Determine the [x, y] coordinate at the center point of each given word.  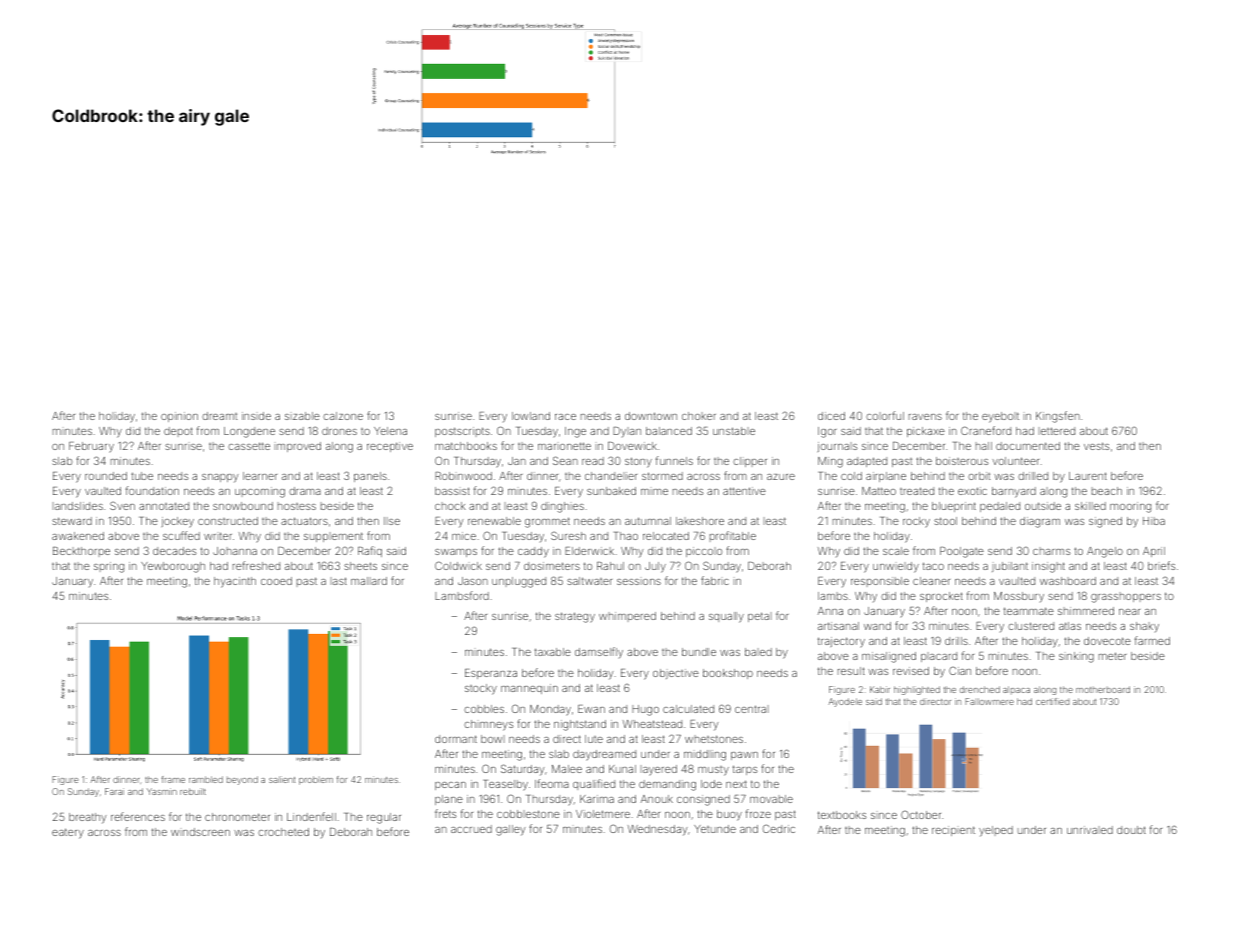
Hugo [645, 710]
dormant [456, 739]
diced [831, 416]
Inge [575, 432]
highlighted [917, 690]
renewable [494, 521]
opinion [179, 417]
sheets [360, 566]
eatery [68, 833]
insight [1048, 567]
